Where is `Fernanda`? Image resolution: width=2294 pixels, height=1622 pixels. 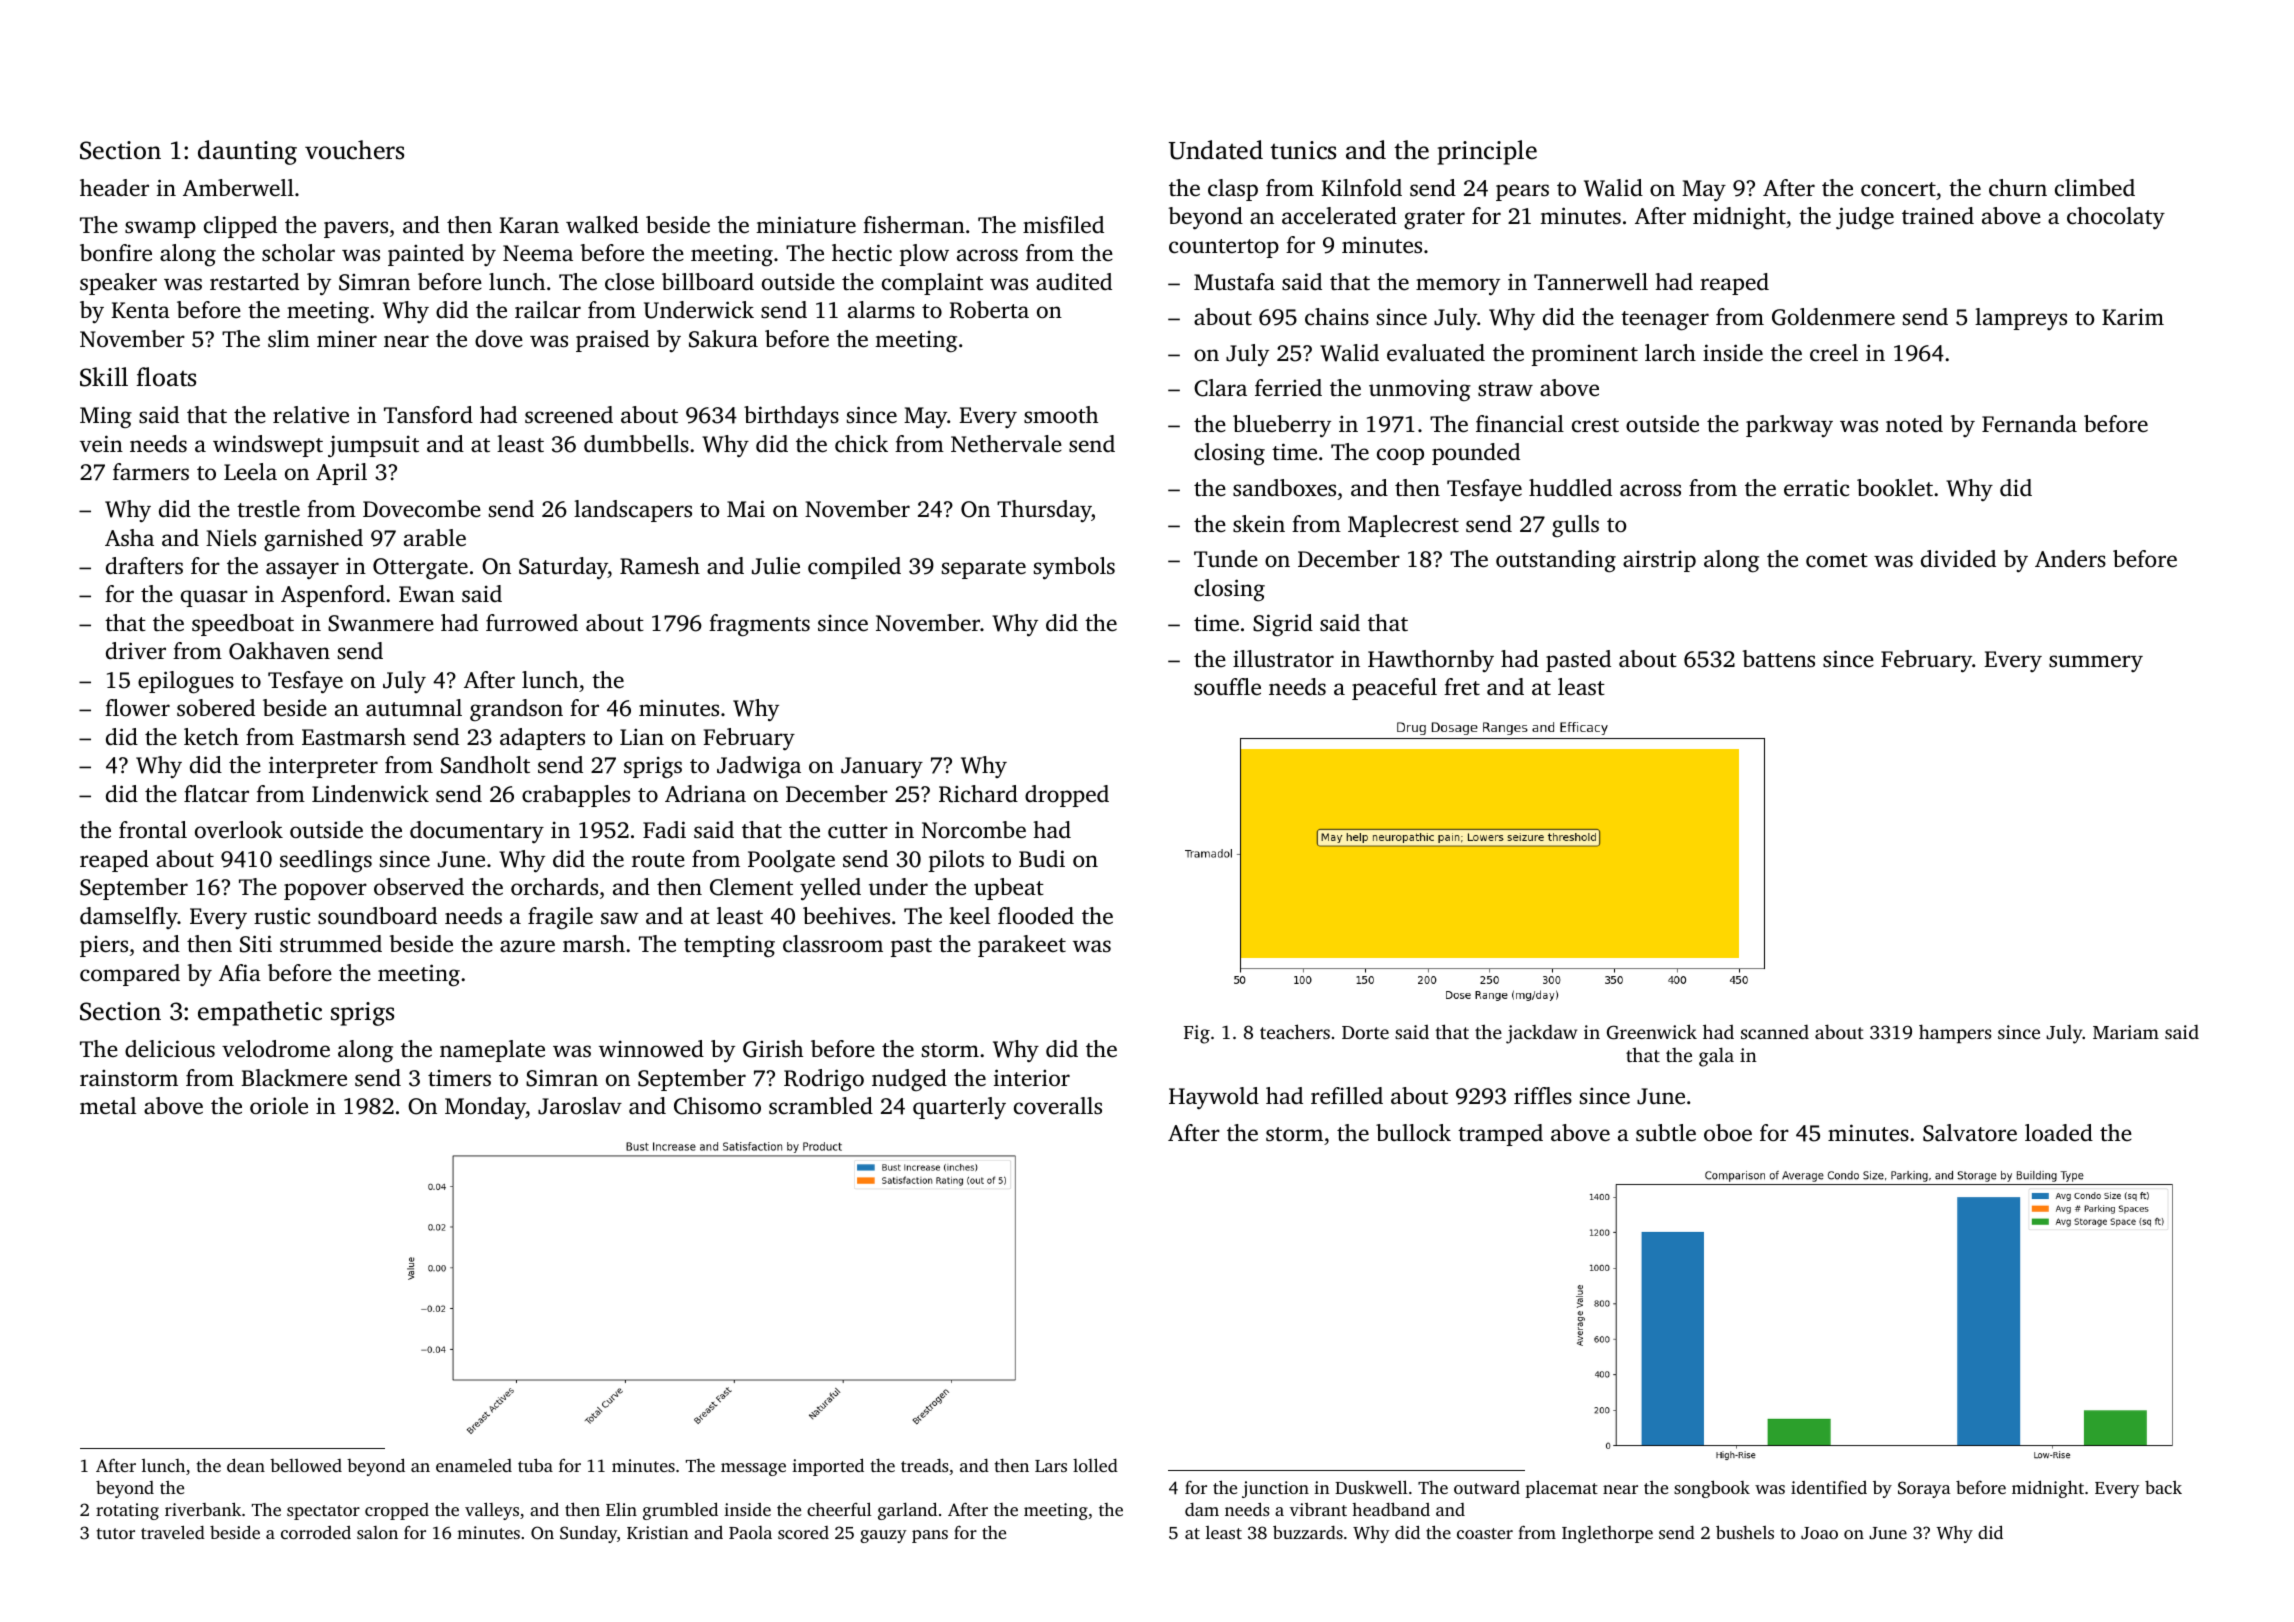 Fernanda is located at coordinates (2029, 424).
